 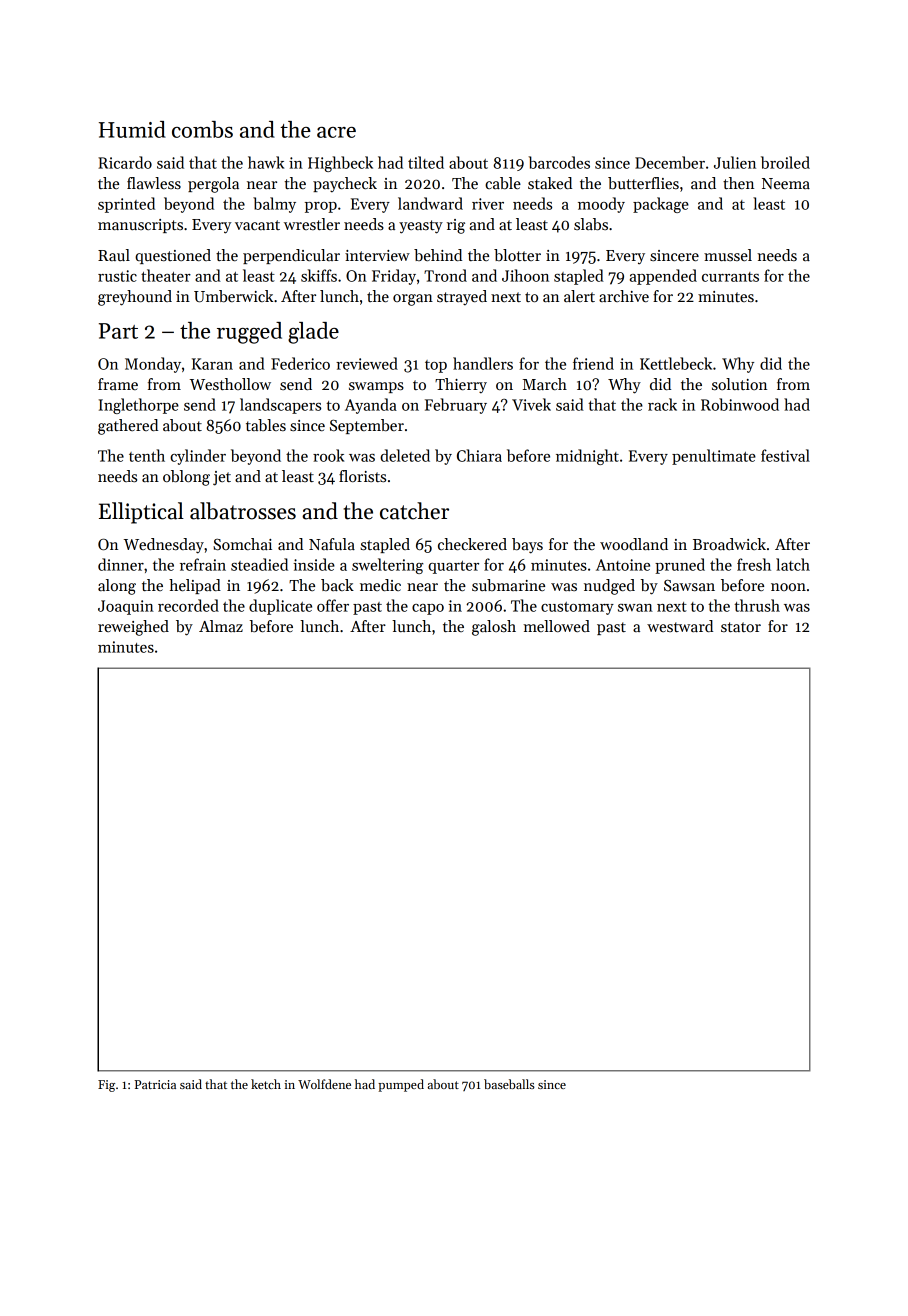 I want to click on Patricia, so click(x=155, y=1084).
